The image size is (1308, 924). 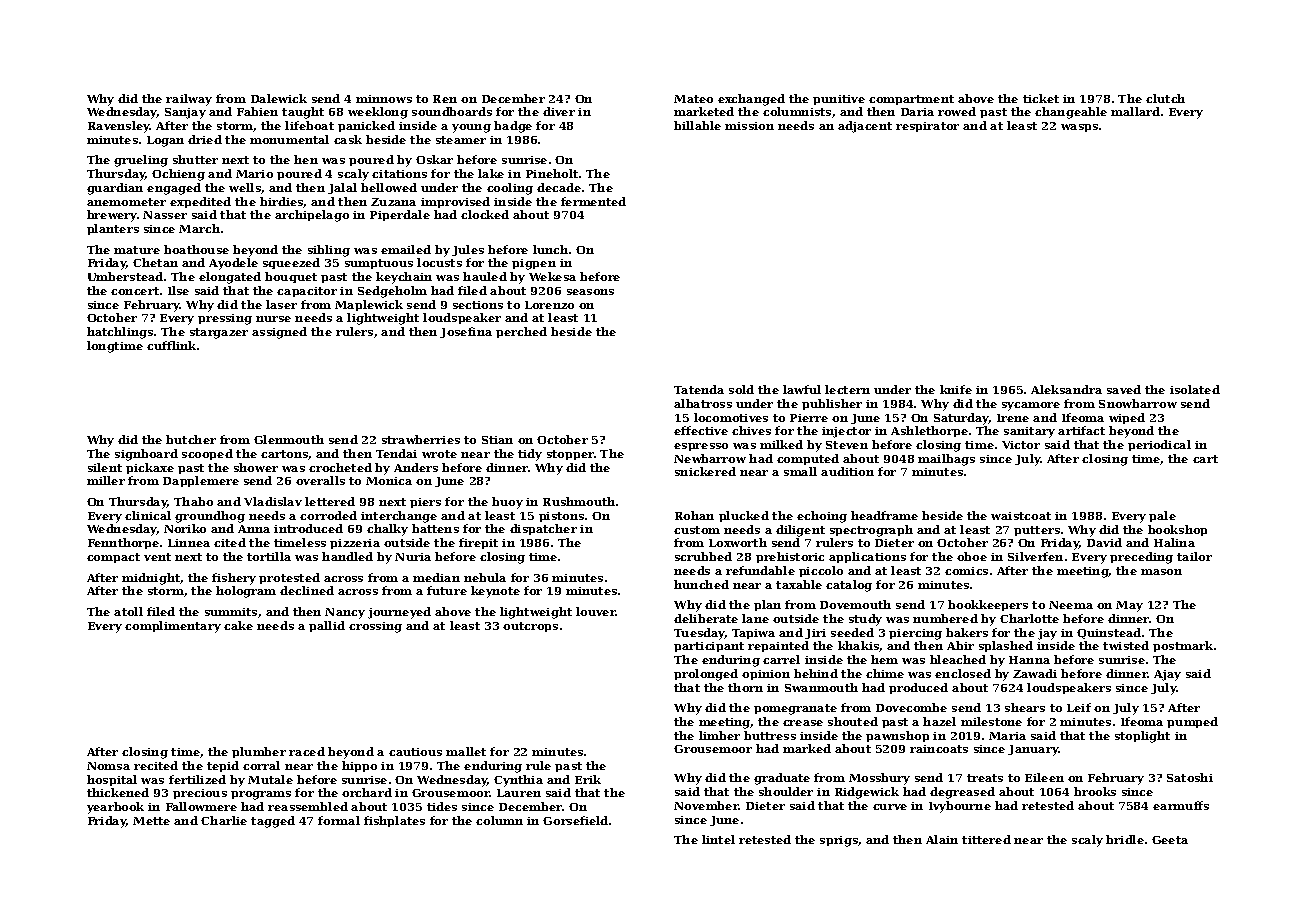 I want to click on butcher, so click(x=191, y=439).
